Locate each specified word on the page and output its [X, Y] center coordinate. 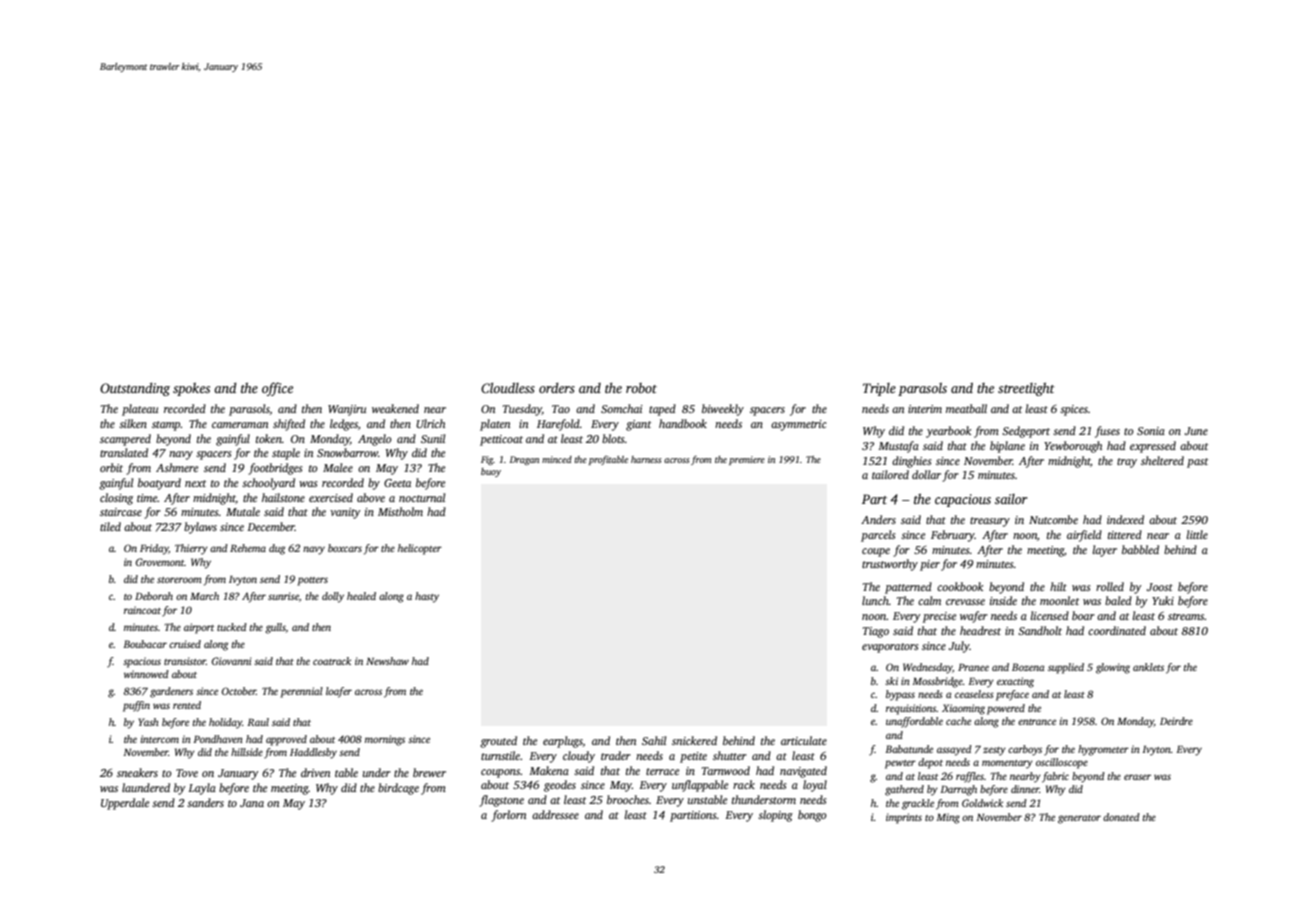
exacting [1015, 682]
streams [1186, 616]
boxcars [345, 548]
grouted [498, 742]
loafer [339, 692]
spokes [191, 389]
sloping [775, 816]
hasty [427, 597]
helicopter [420, 549]
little [1197, 534]
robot [641, 388]
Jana [252, 803]
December [271, 526]
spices [1074, 410]
